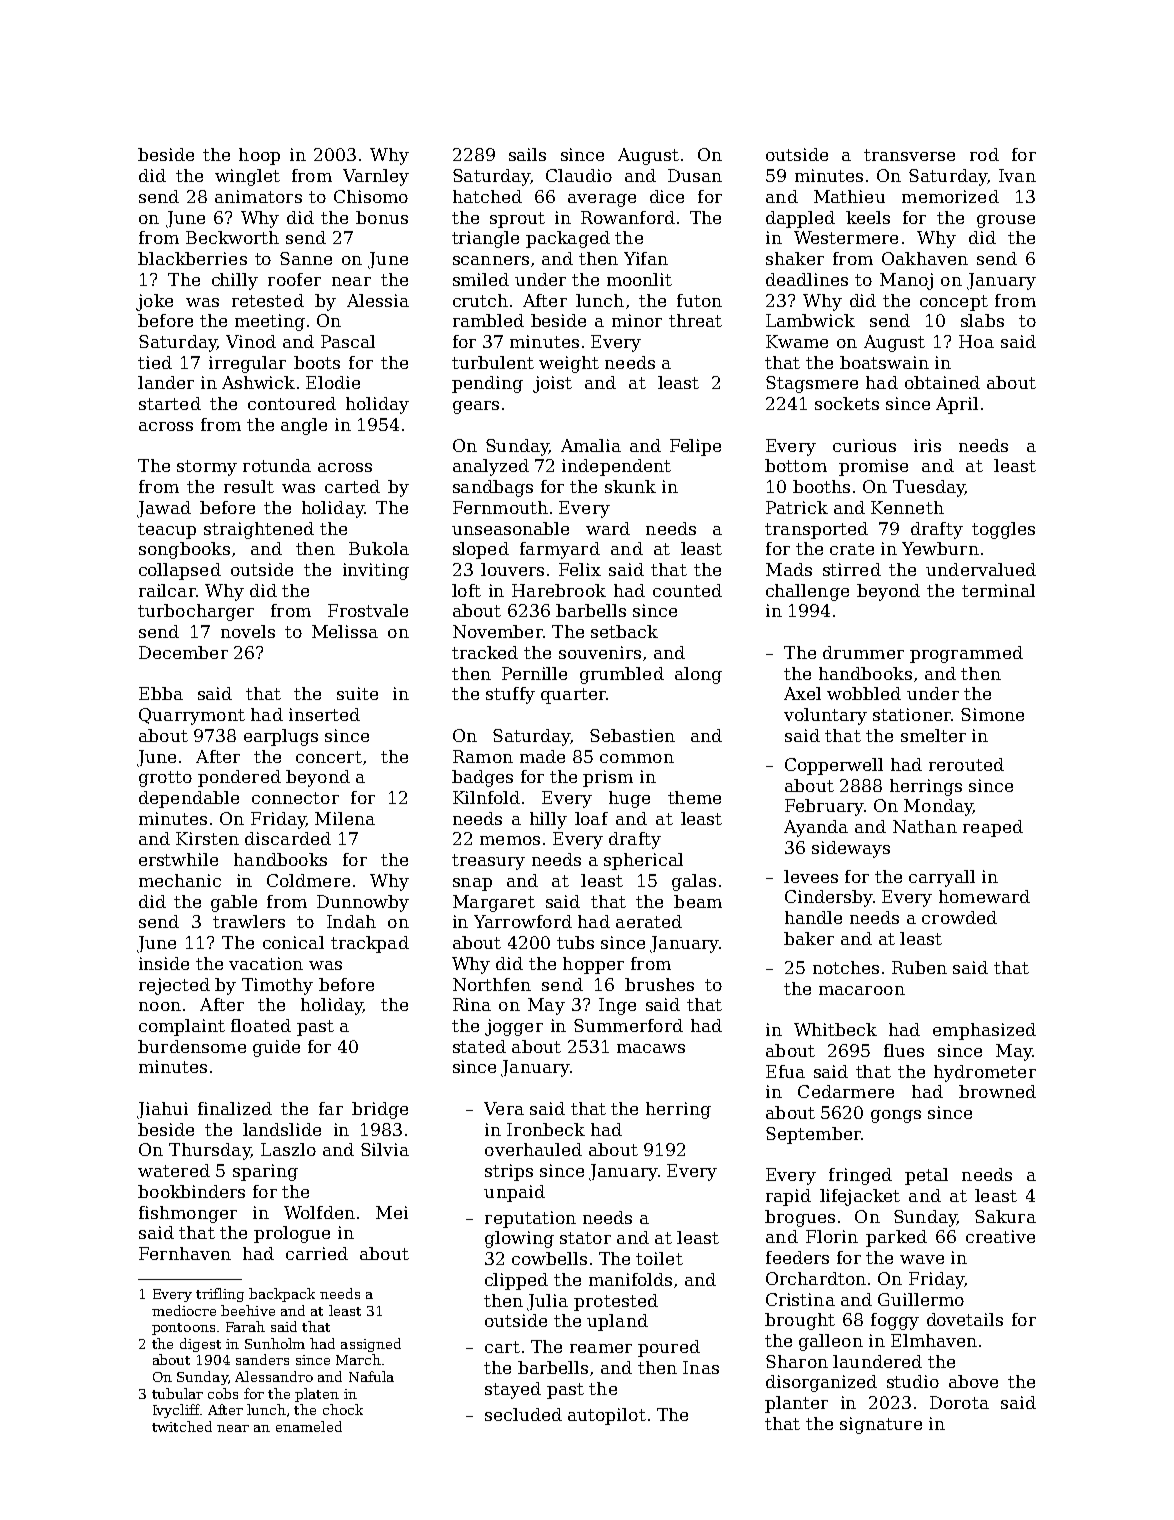 This page has width=1174, height=1520. What do you see at coordinates (527, 154) in the page?
I see `sails` at bounding box center [527, 154].
